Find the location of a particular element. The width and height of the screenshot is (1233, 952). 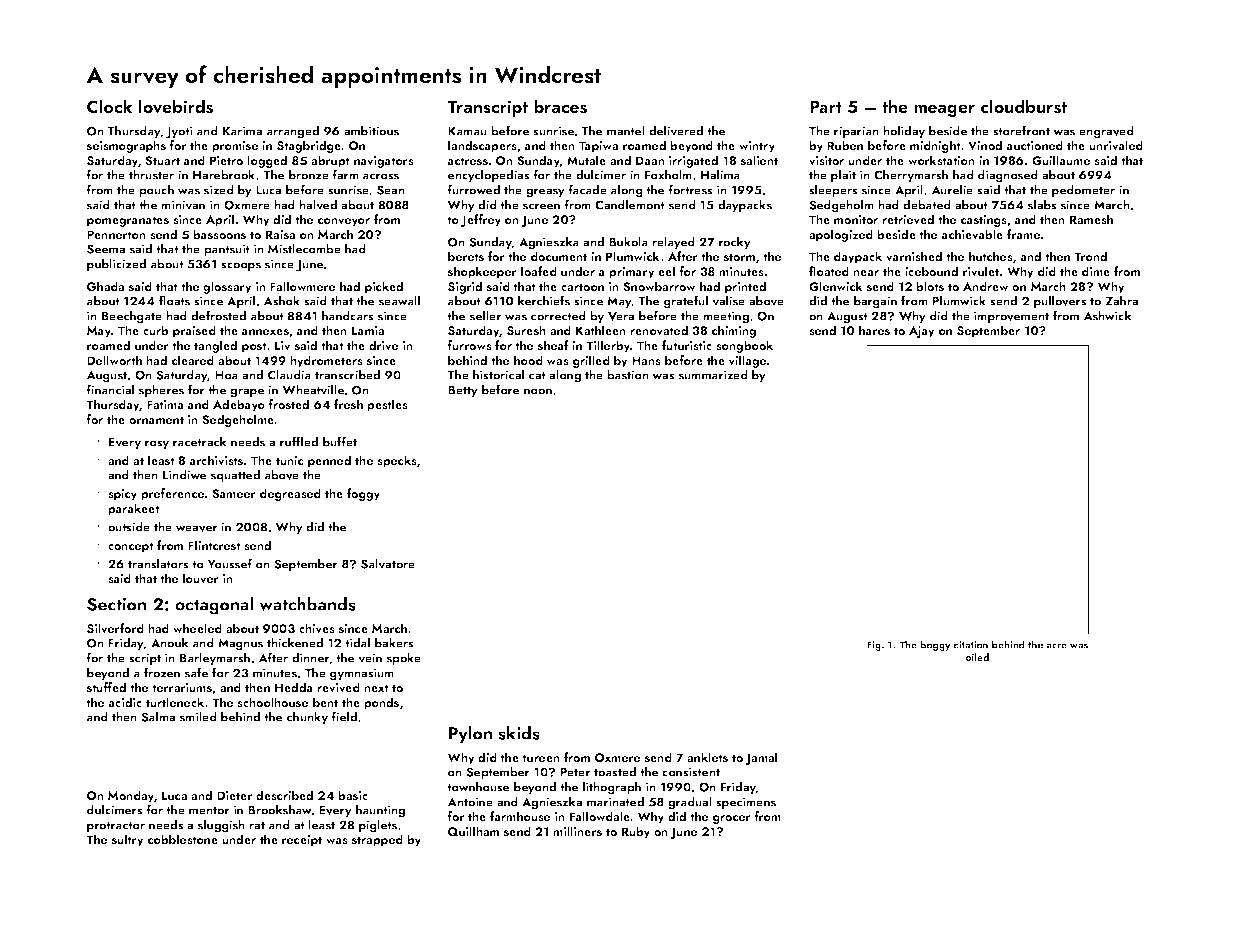

grocer is located at coordinates (732, 819).
